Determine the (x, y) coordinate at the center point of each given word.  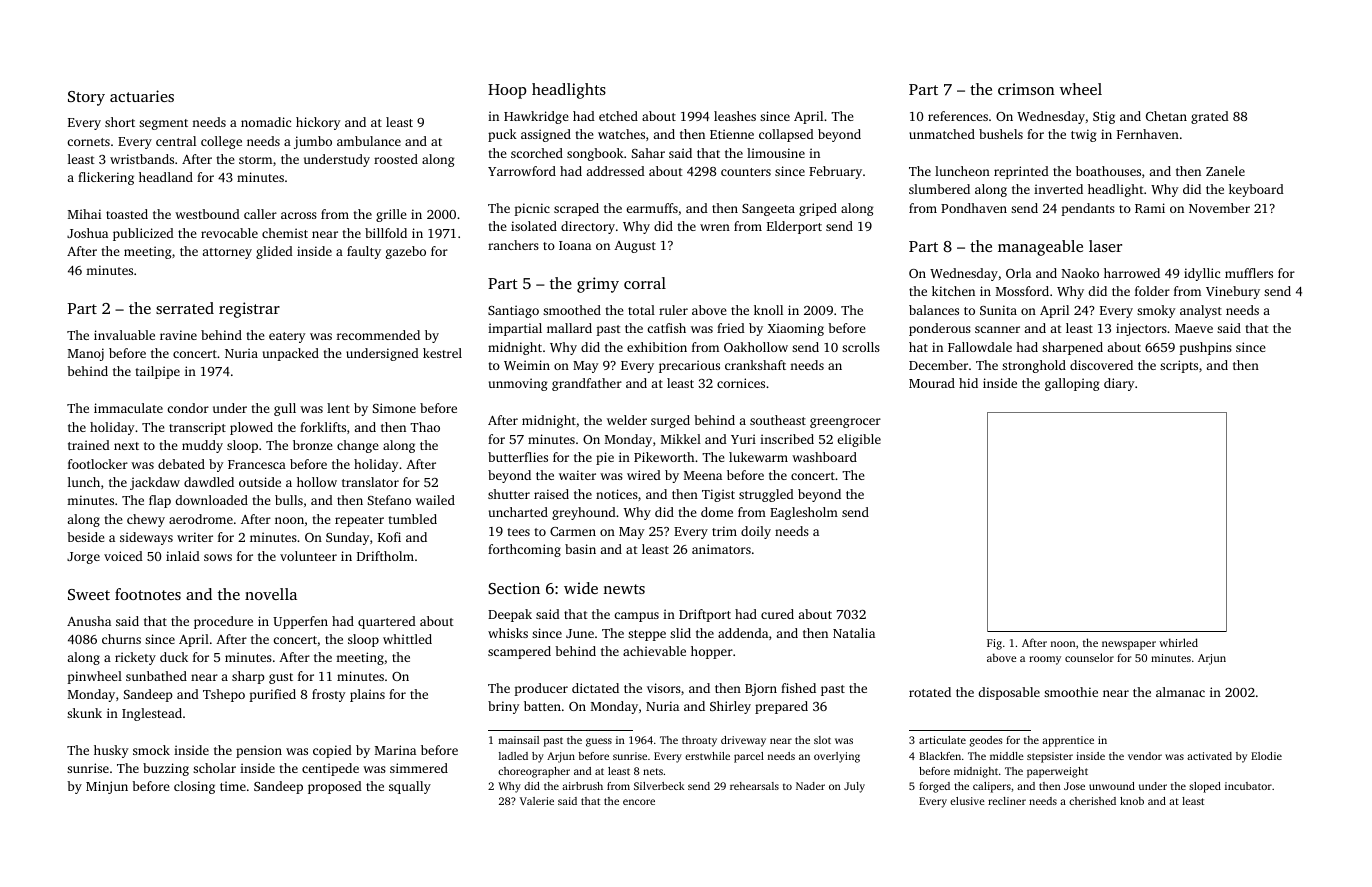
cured (777, 614)
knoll (768, 310)
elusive (967, 801)
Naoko (1080, 273)
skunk (84, 713)
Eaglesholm (804, 513)
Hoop (507, 91)
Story (86, 98)
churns (121, 639)
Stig (1104, 117)
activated (1209, 756)
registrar (249, 310)
